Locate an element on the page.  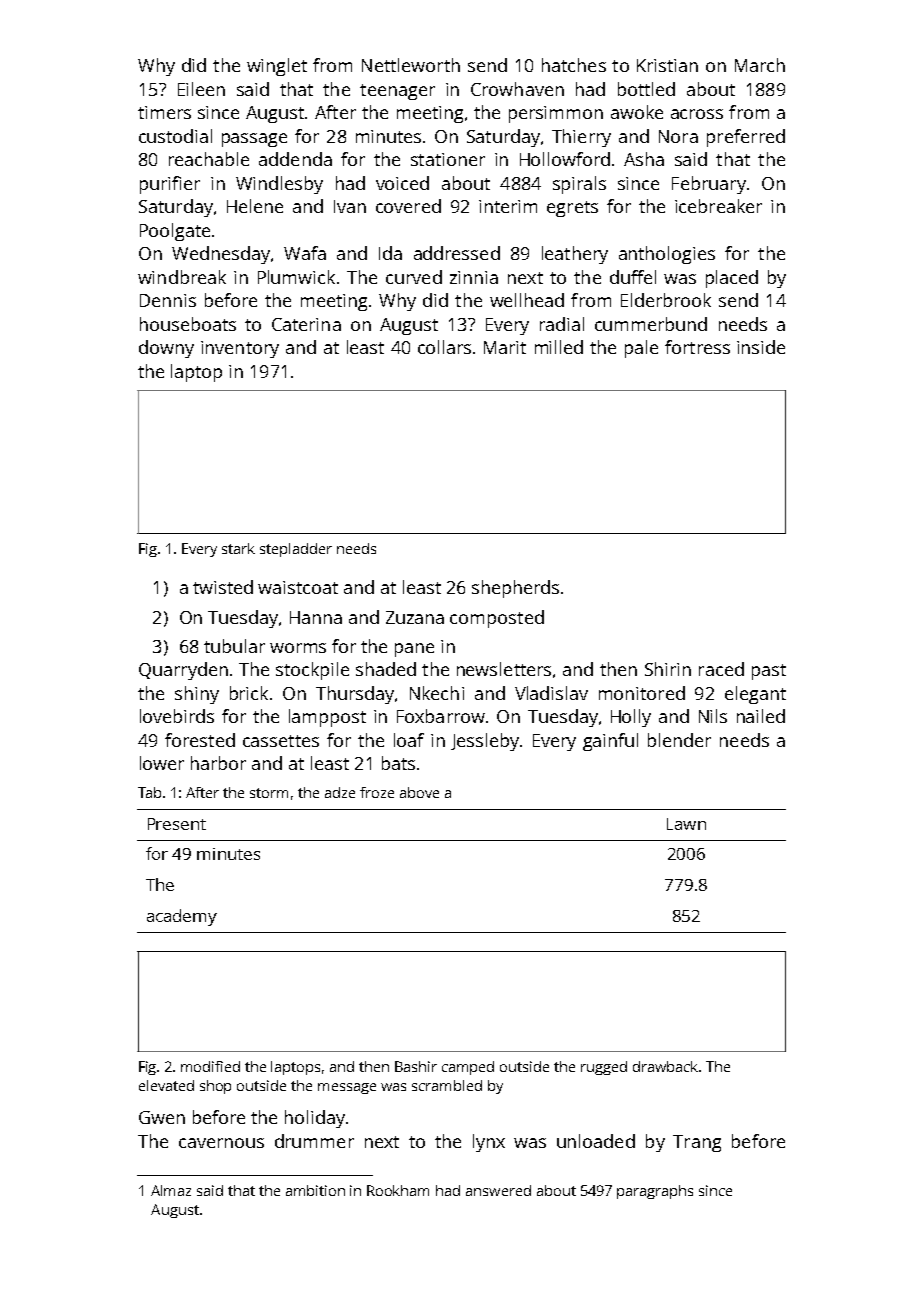
stark is located at coordinates (238, 548).
